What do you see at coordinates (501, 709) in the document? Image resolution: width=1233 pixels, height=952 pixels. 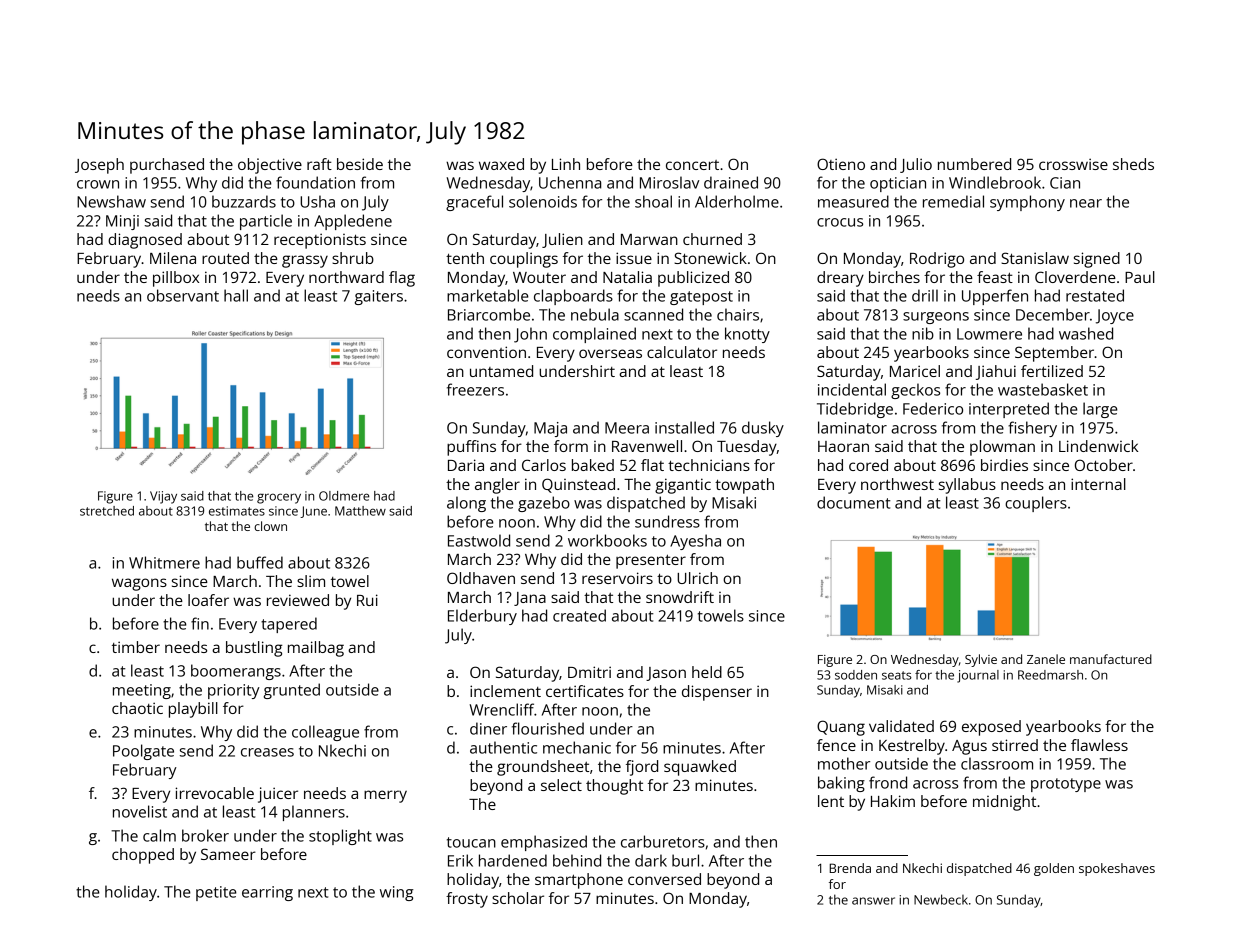 I see `Wrencliff` at bounding box center [501, 709].
